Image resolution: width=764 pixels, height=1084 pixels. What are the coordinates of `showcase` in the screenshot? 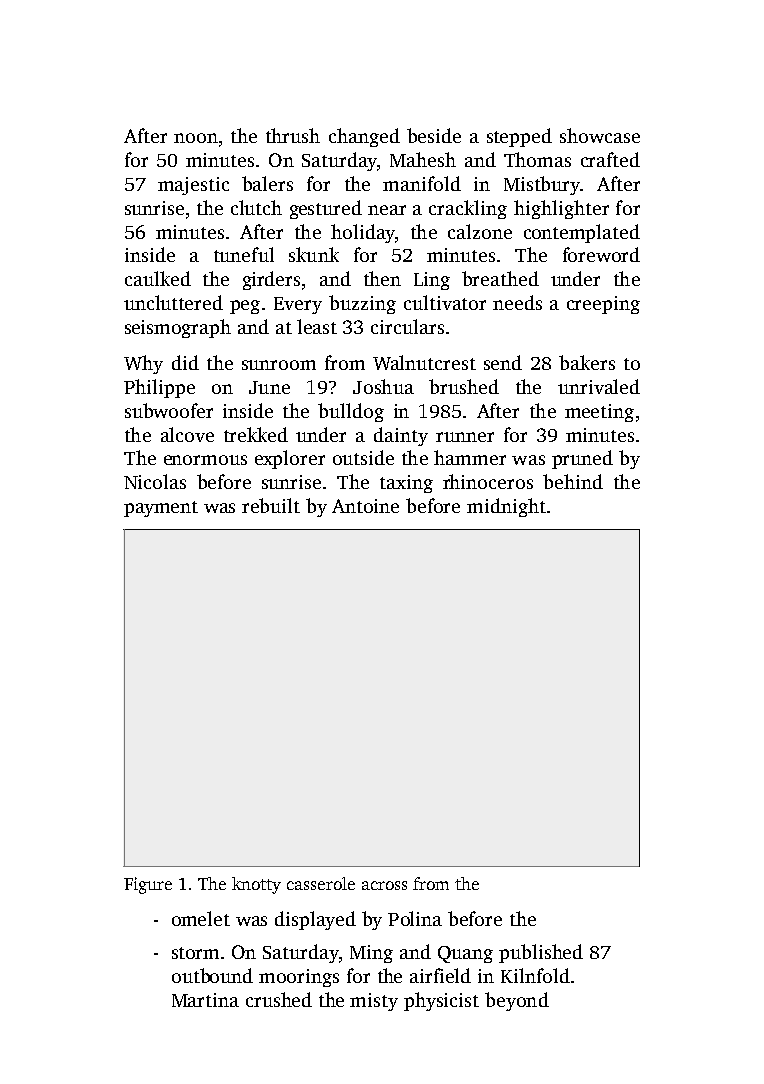 It's located at (600, 135).
